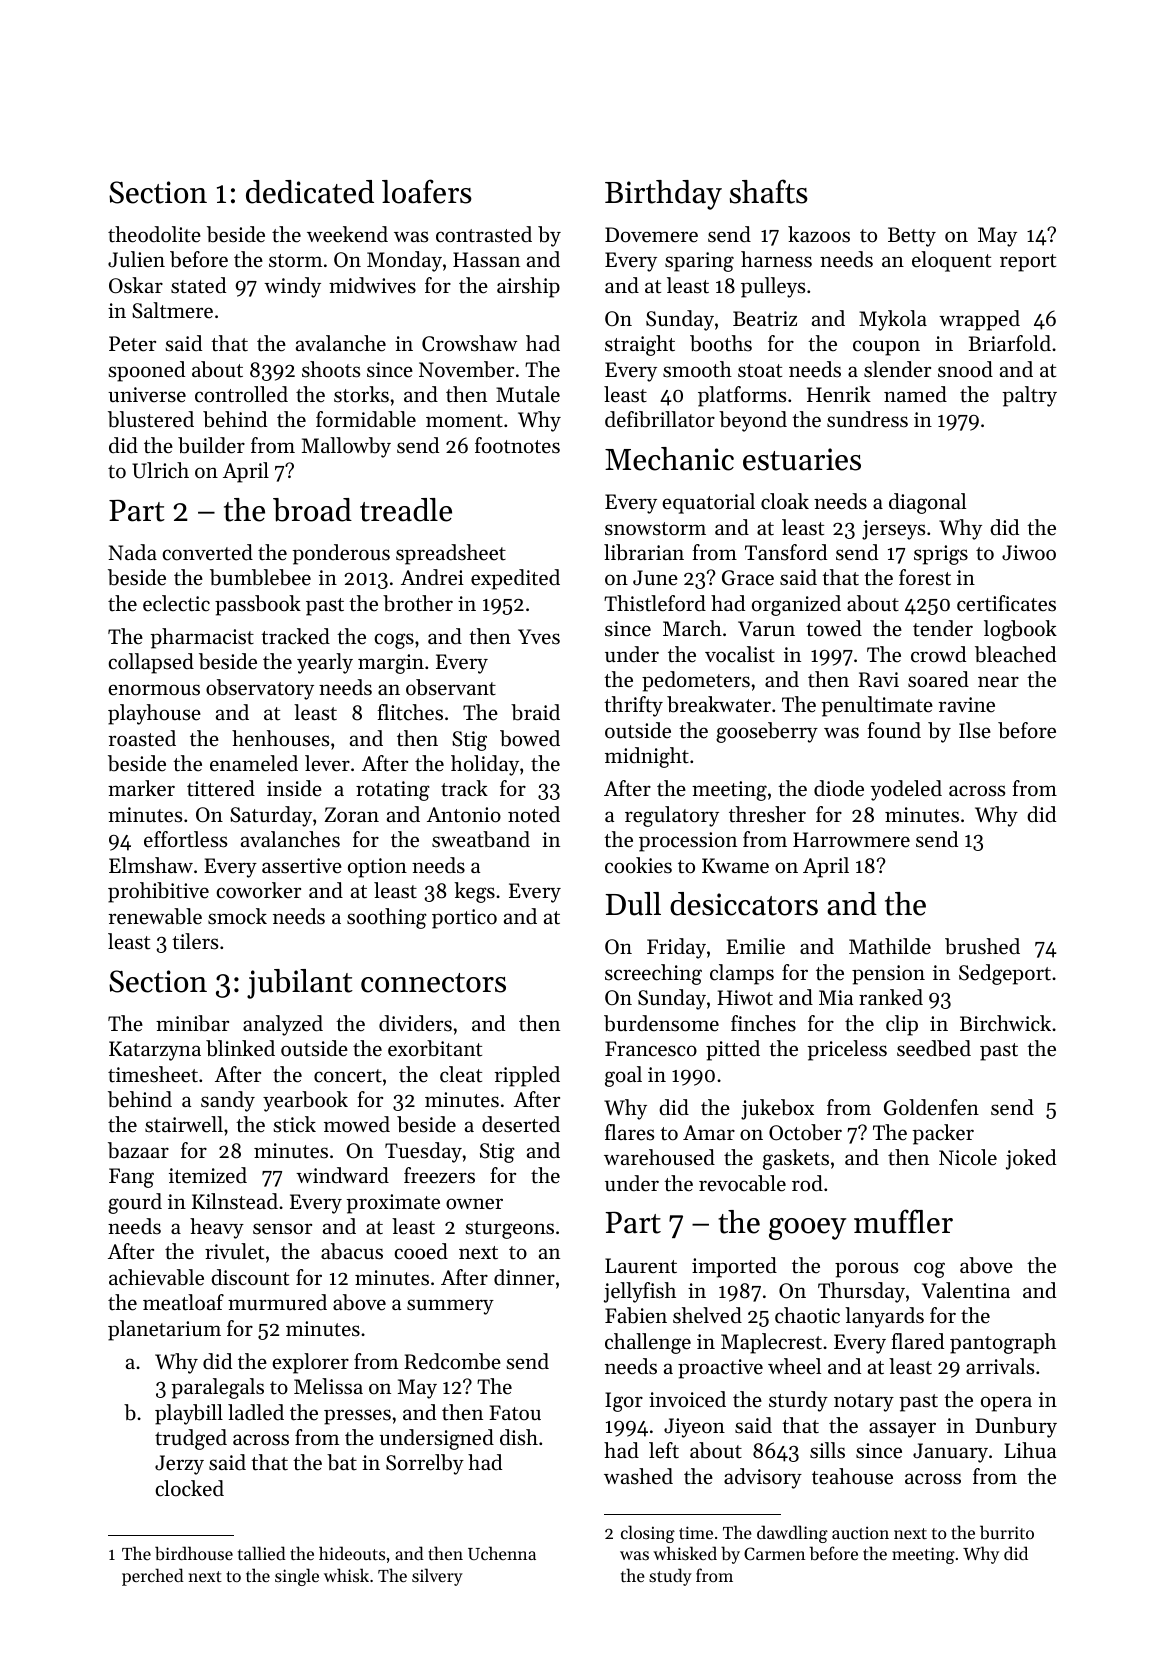  Describe the element at coordinates (651, 1049) in the image. I see `Francesco` at that location.
